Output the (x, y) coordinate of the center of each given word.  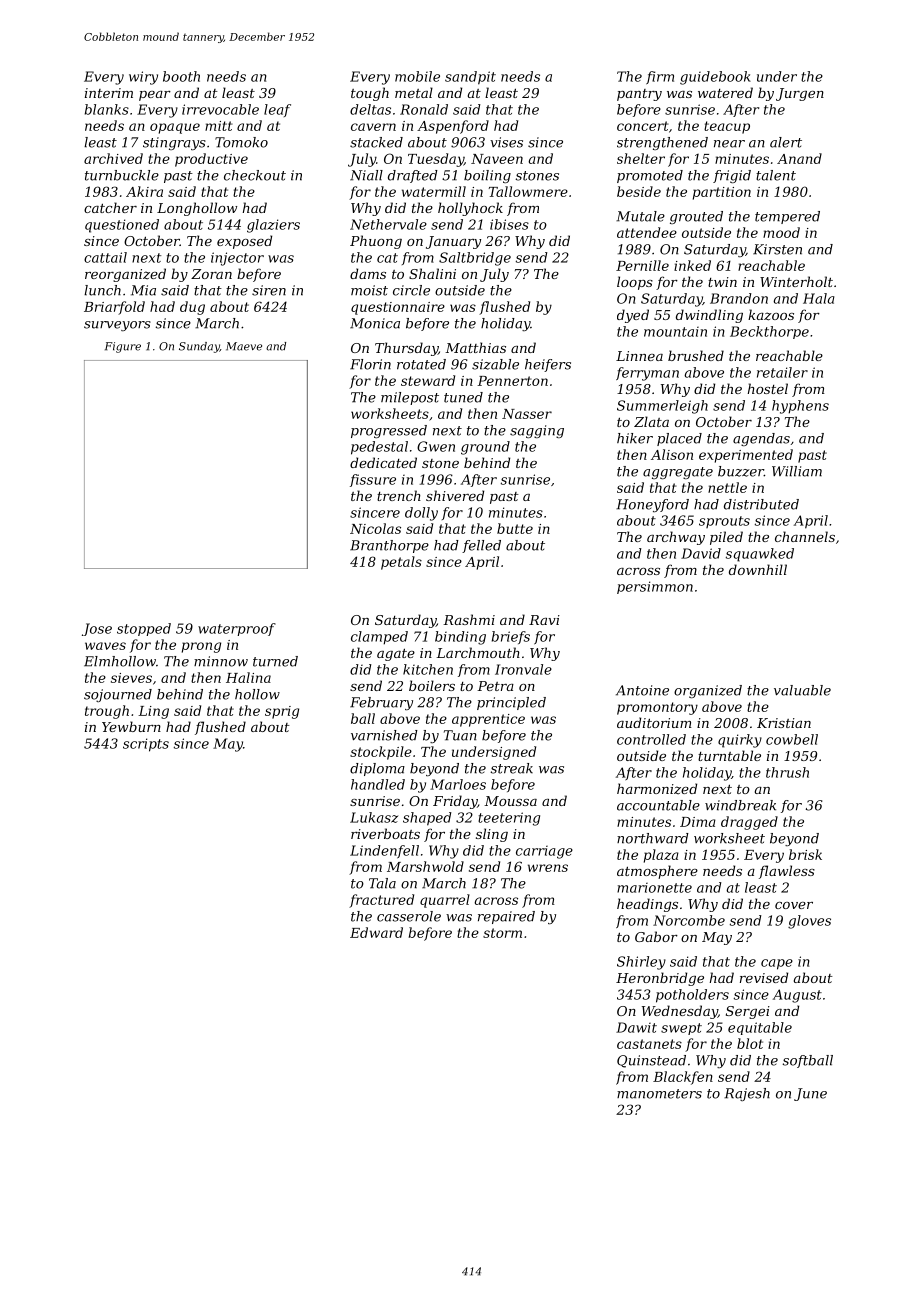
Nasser (527, 414)
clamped (379, 638)
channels (805, 536)
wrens (548, 868)
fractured (381, 901)
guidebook (715, 78)
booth (181, 76)
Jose (97, 629)
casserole (409, 916)
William (797, 471)
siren (269, 290)
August (797, 996)
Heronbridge (660, 979)
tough (370, 94)
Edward (376, 932)
